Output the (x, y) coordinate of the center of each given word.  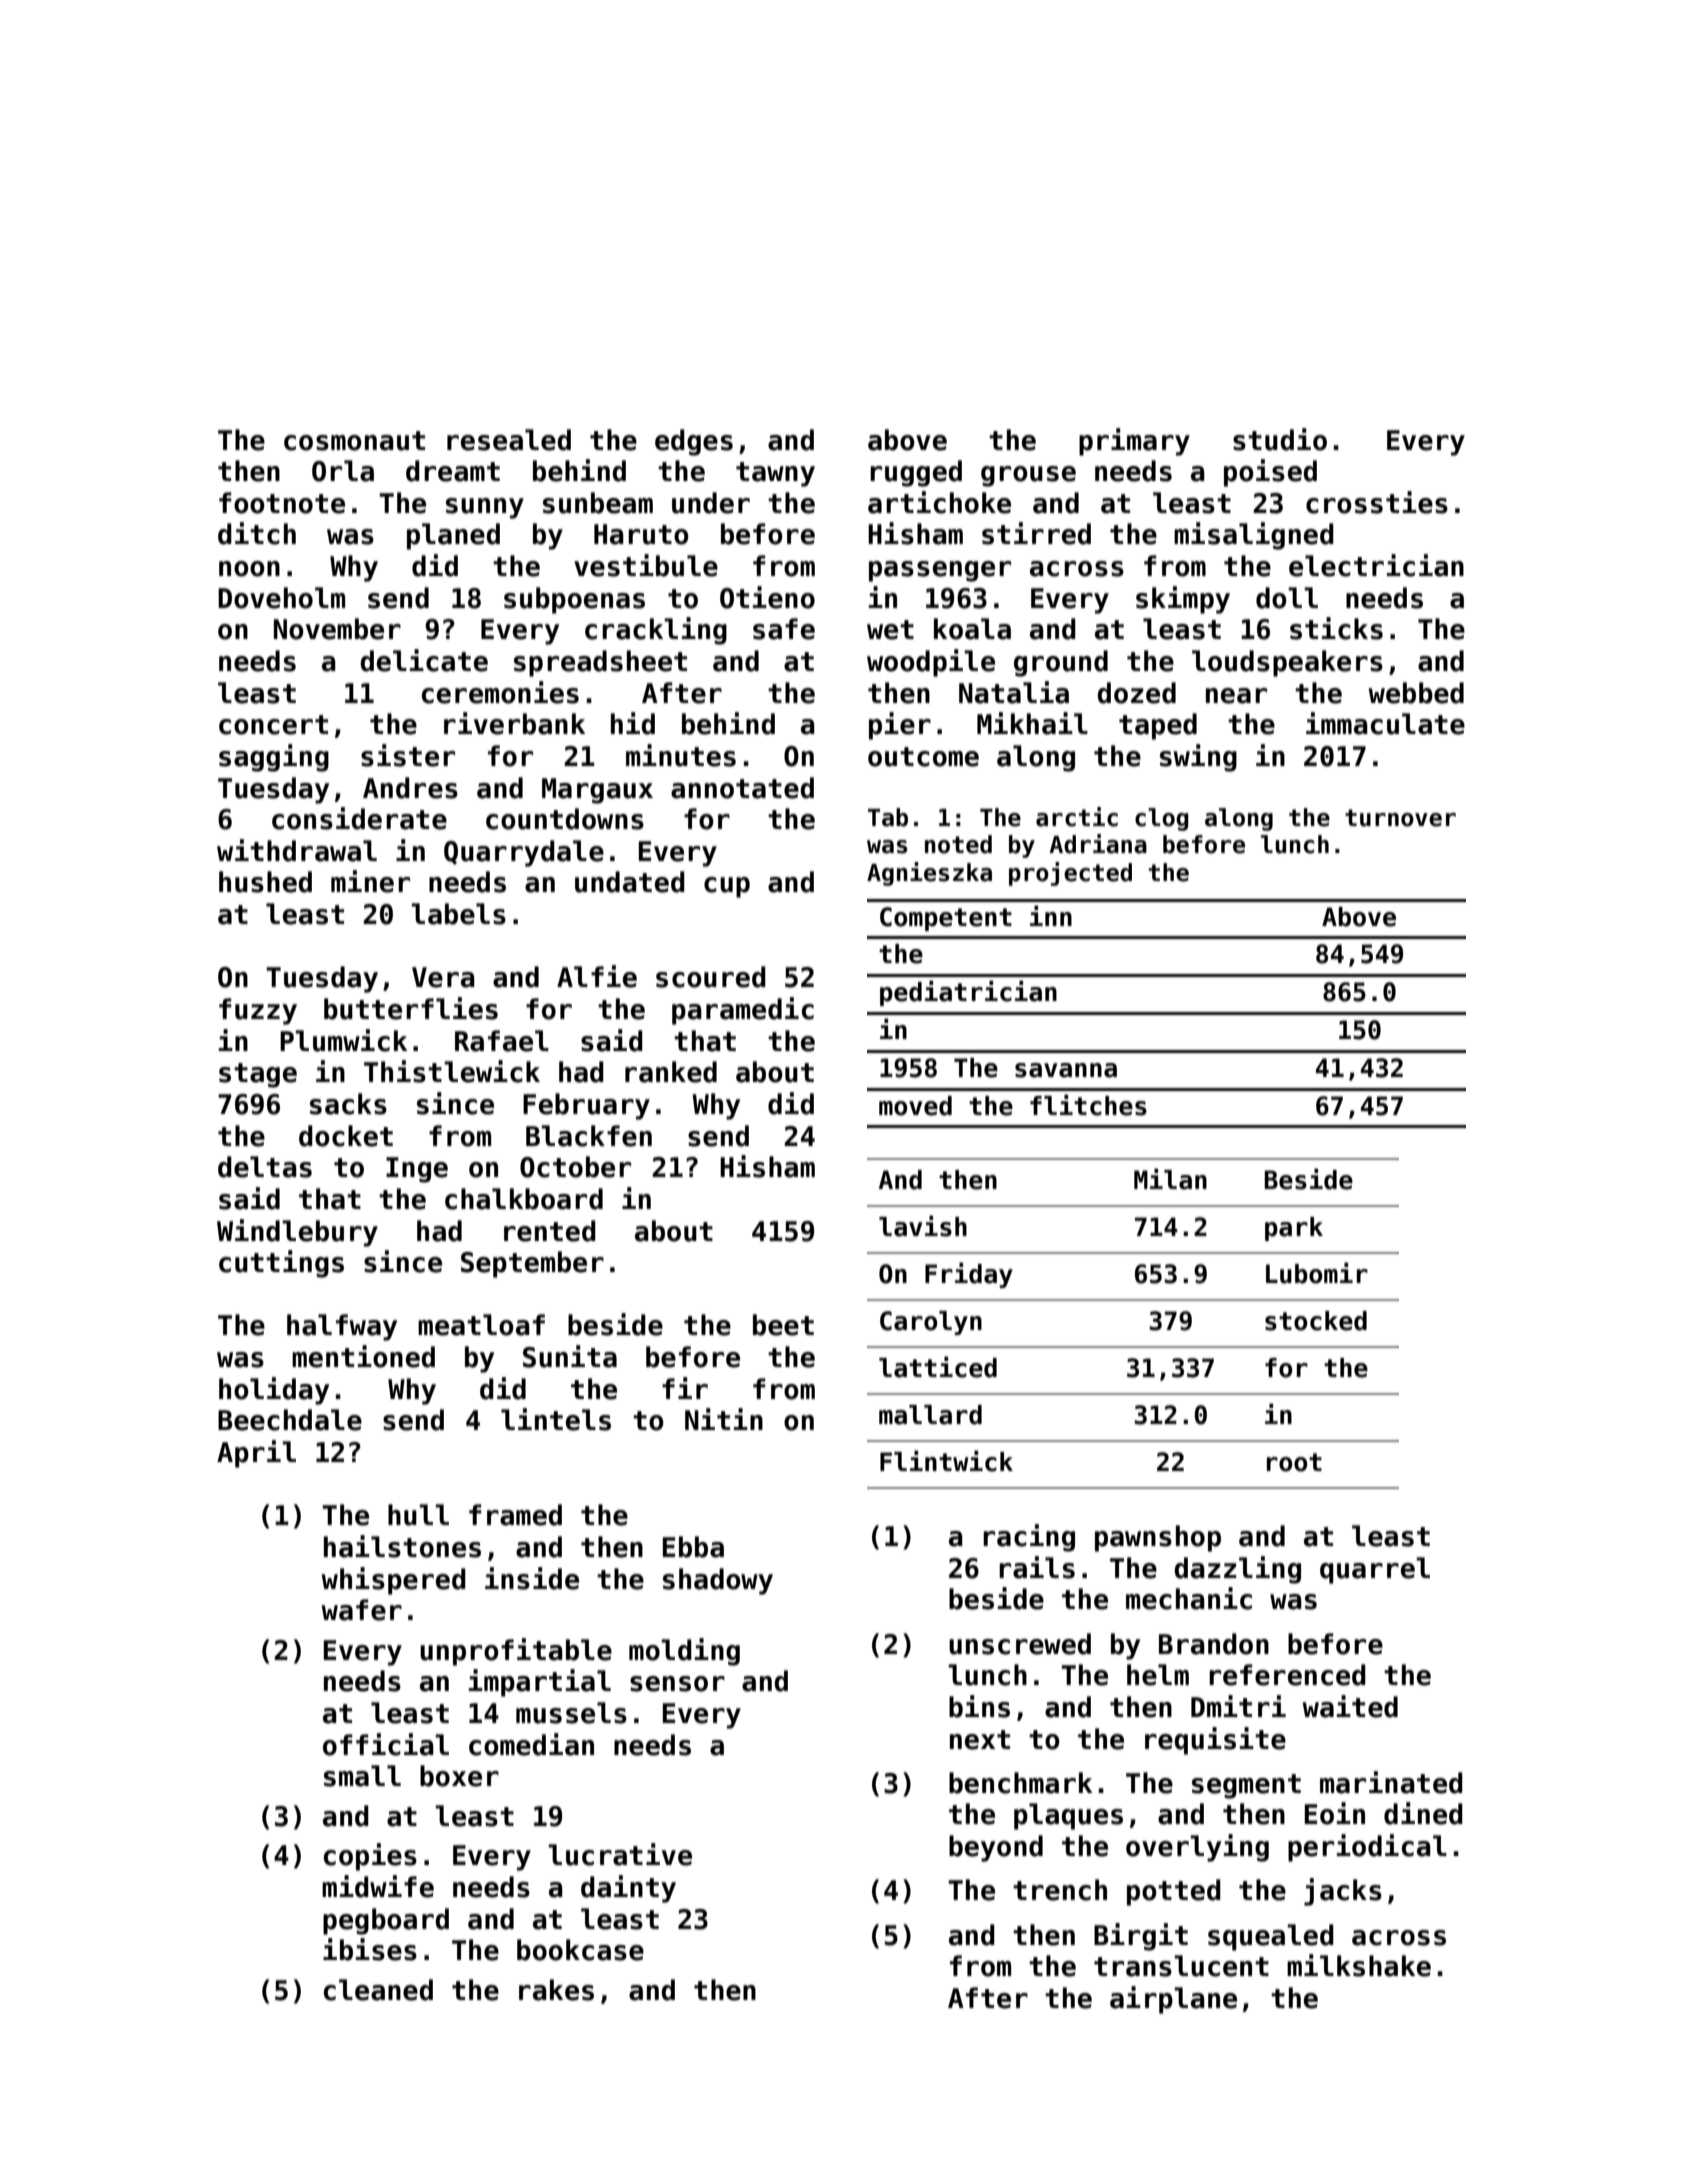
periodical (1367, 1848)
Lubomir (1317, 1273)
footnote (282, 503)
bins (979, 1706)
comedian (531, 1744)
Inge (417, 1170)
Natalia (1014, 692)
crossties (1377, 502)
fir (685, 1388)
